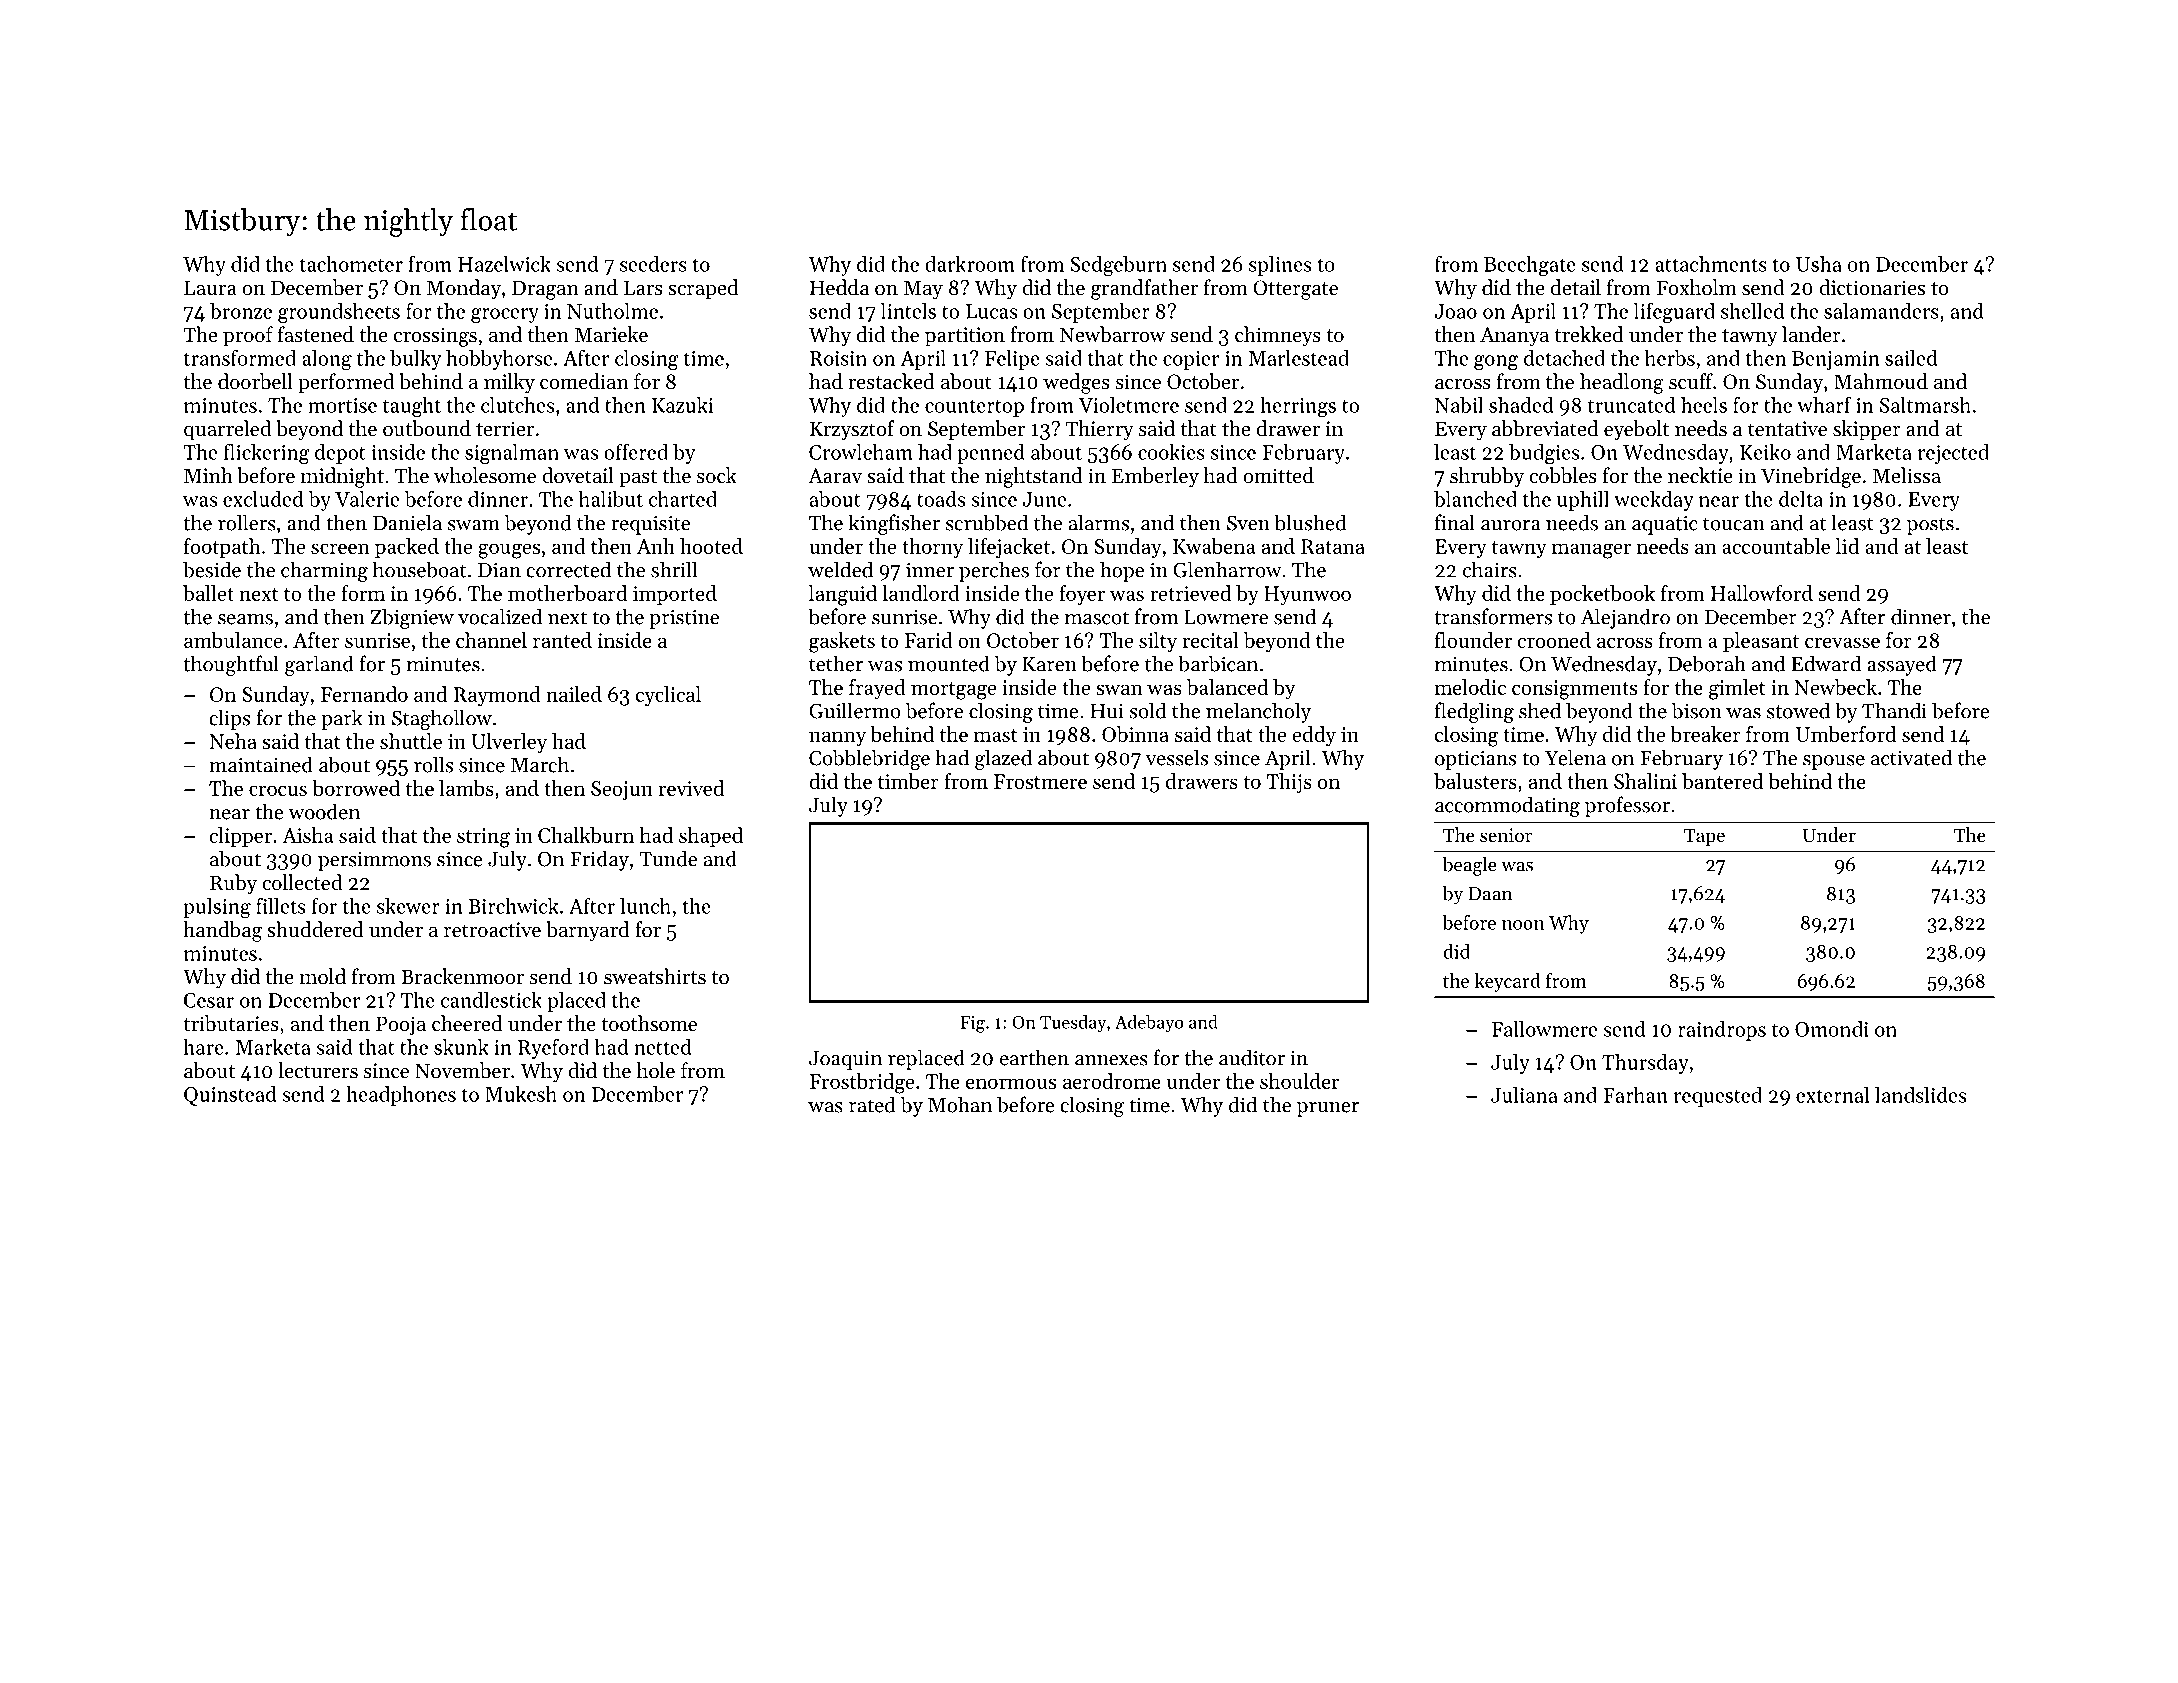 This screenshot has width=2178, height=1683. Describe the element at coordinates (1625, 618) in the screenshot. I see `Alejandro` at that location.
